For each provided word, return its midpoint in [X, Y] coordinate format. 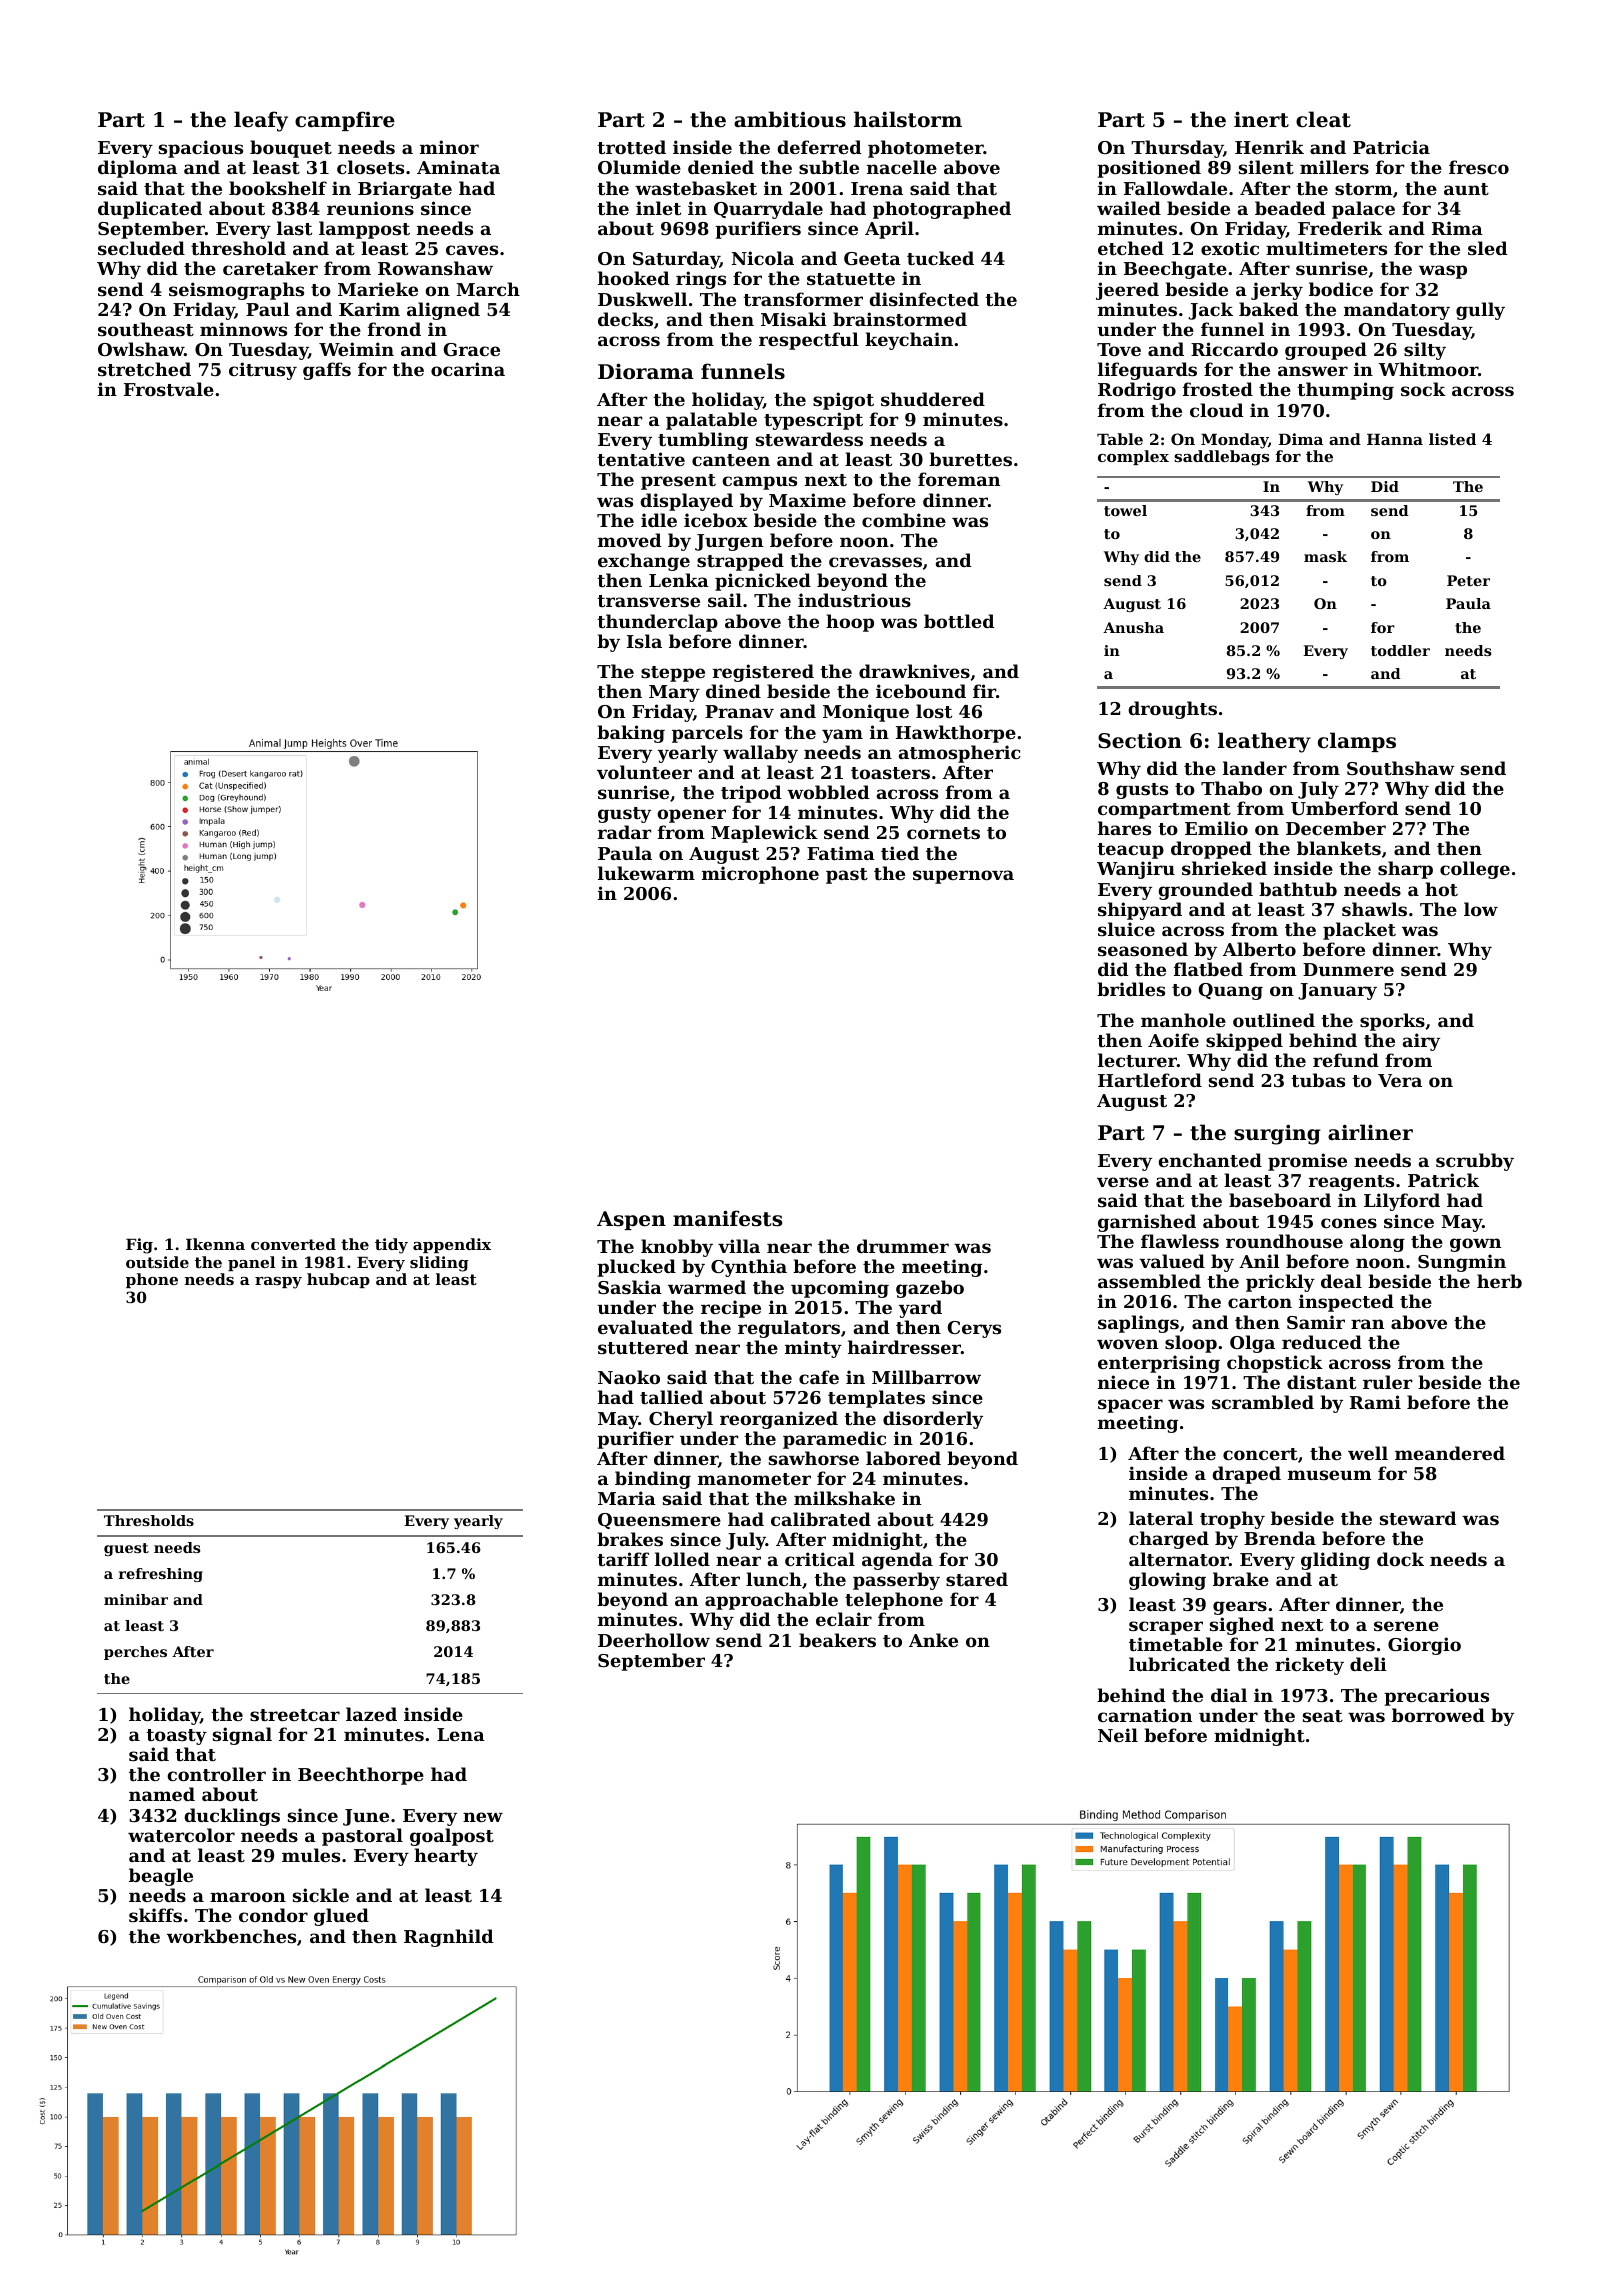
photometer [926, 149]
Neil [1118, 1735]
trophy [1232, 1520]
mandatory [1397, 311]
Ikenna [215, 1244]
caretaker [270, 268]
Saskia [630, 1287]
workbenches [231, 1936]
